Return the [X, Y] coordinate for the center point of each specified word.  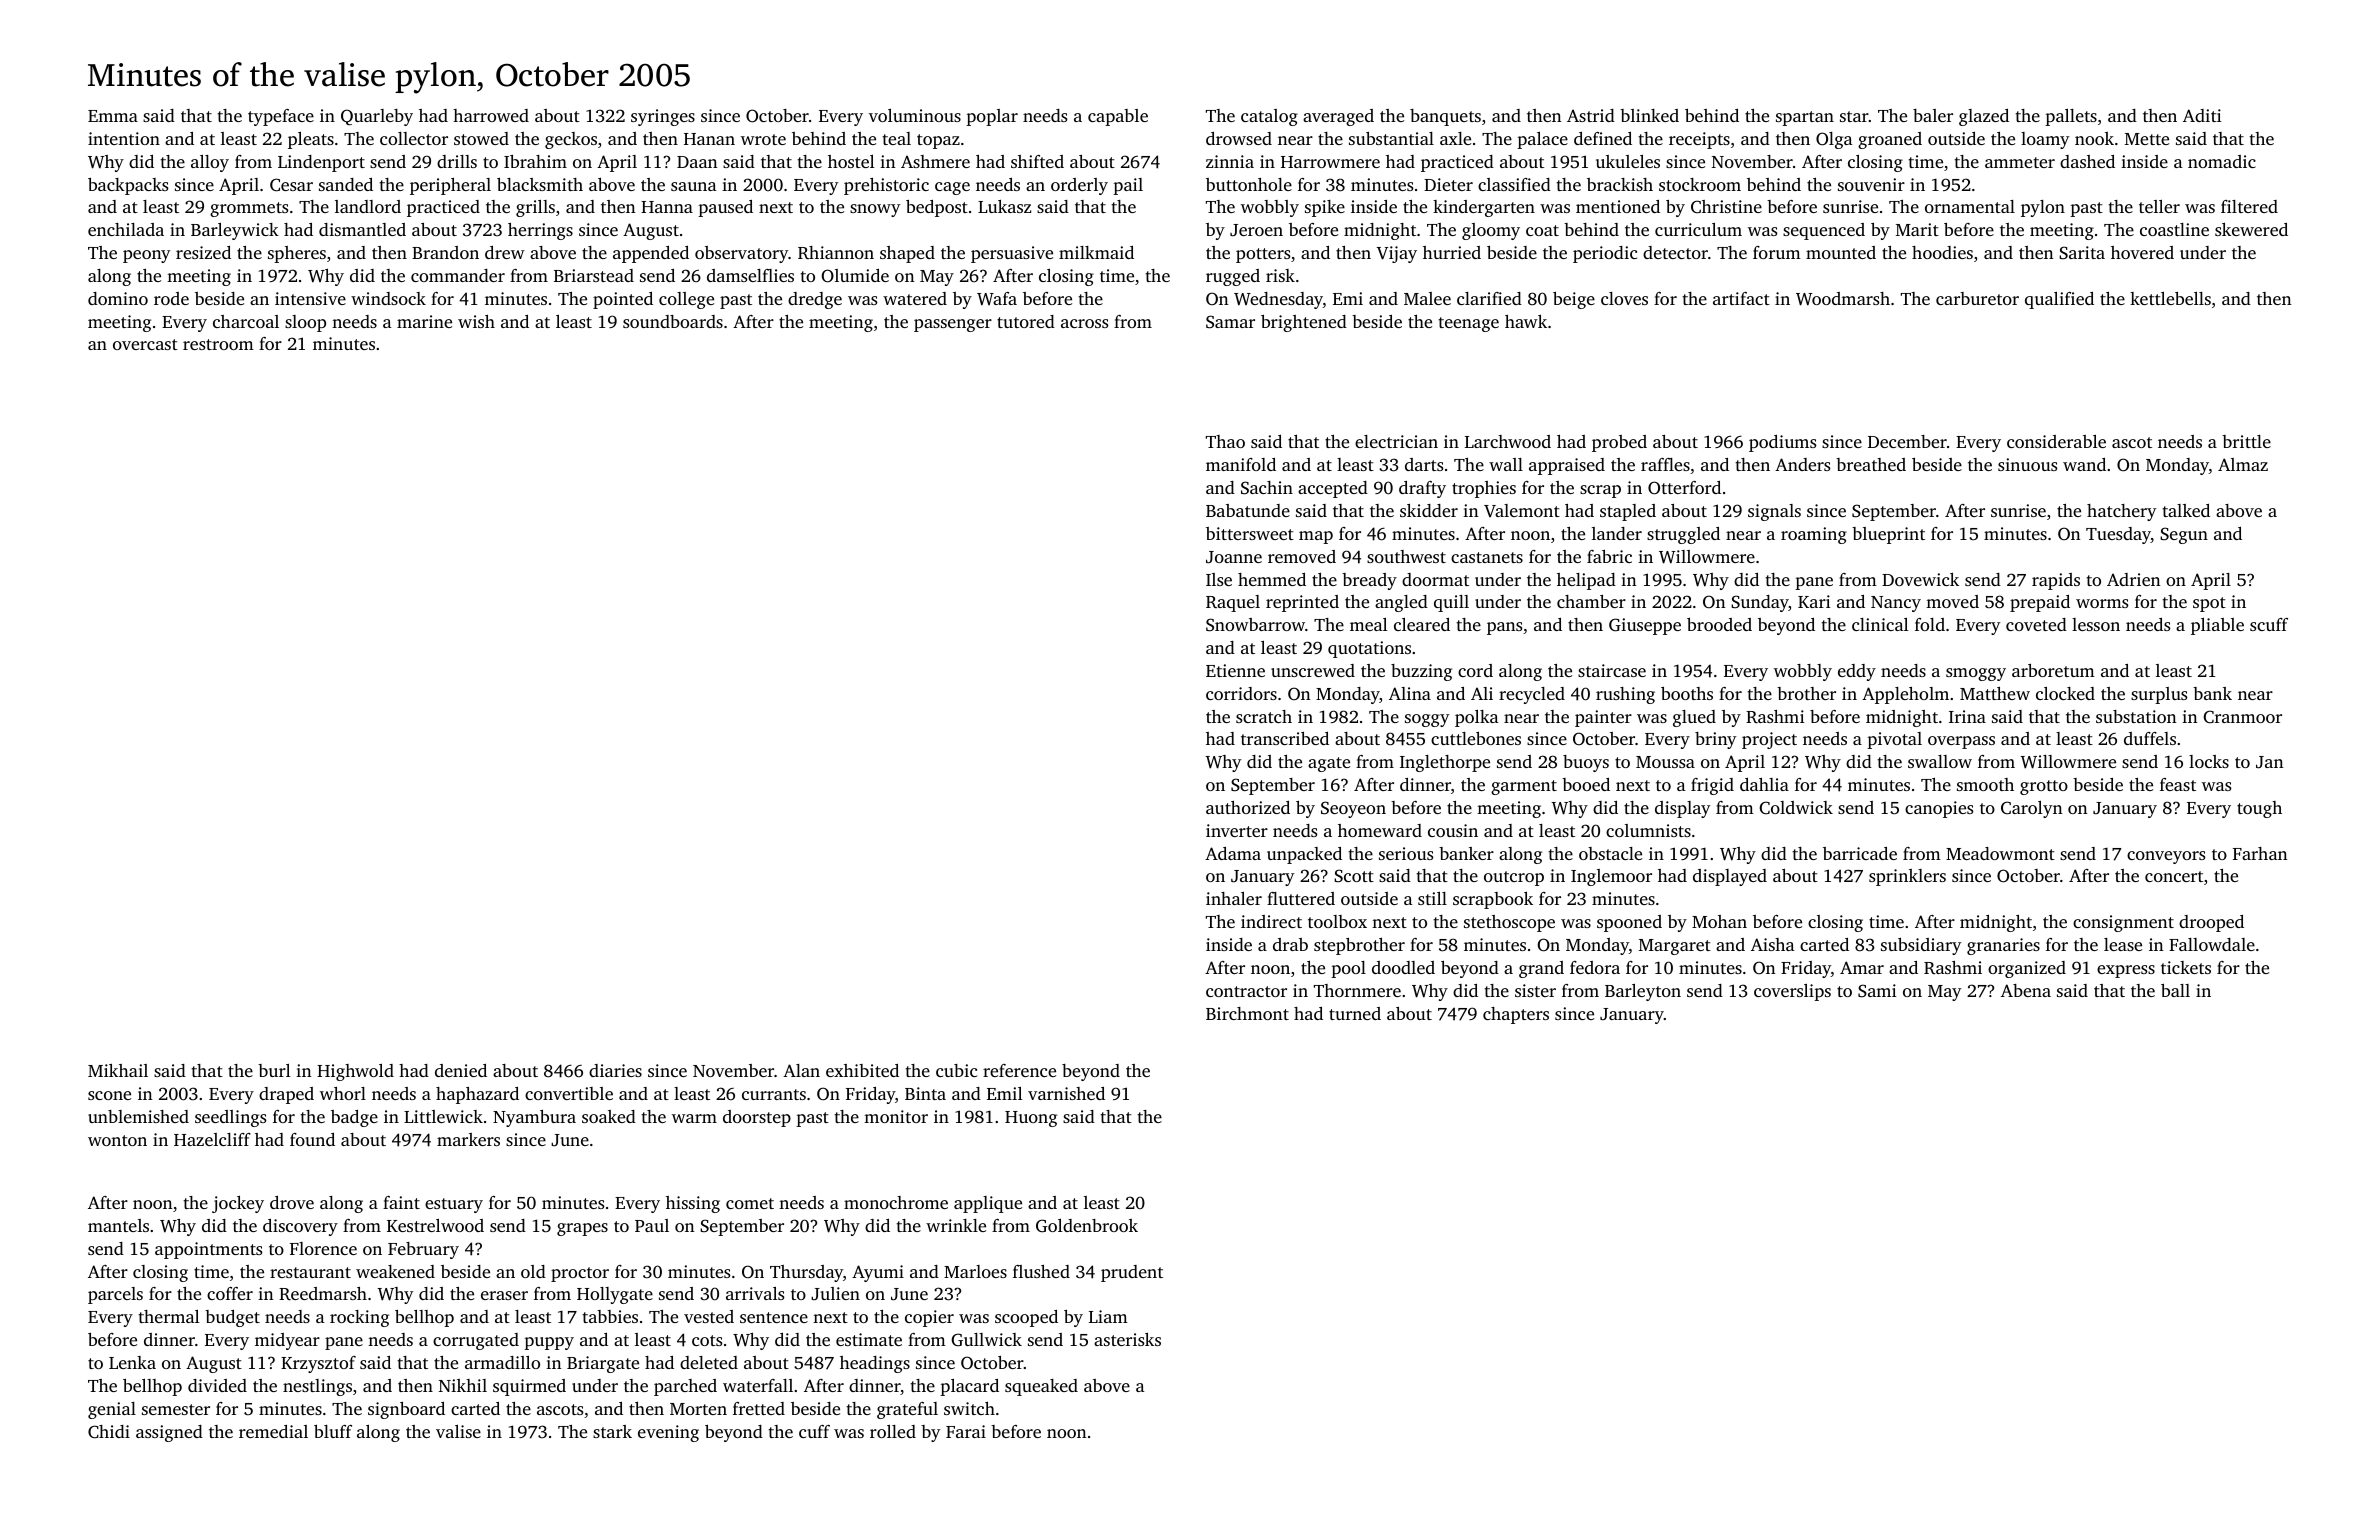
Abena [2026, 990]
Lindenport [321, 163]
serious [1406, 853]
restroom [218, 344]
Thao [1225, 441]
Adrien [2133, 579]
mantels [118, 1225]
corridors [1241, 693]
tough [2259, 809]
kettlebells [2170, 298]
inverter [1237, 830]
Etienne [1235, 670]
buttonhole [1249, 184]
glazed [1984, 117]
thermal [169, 1316]
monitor [896, 1116]
